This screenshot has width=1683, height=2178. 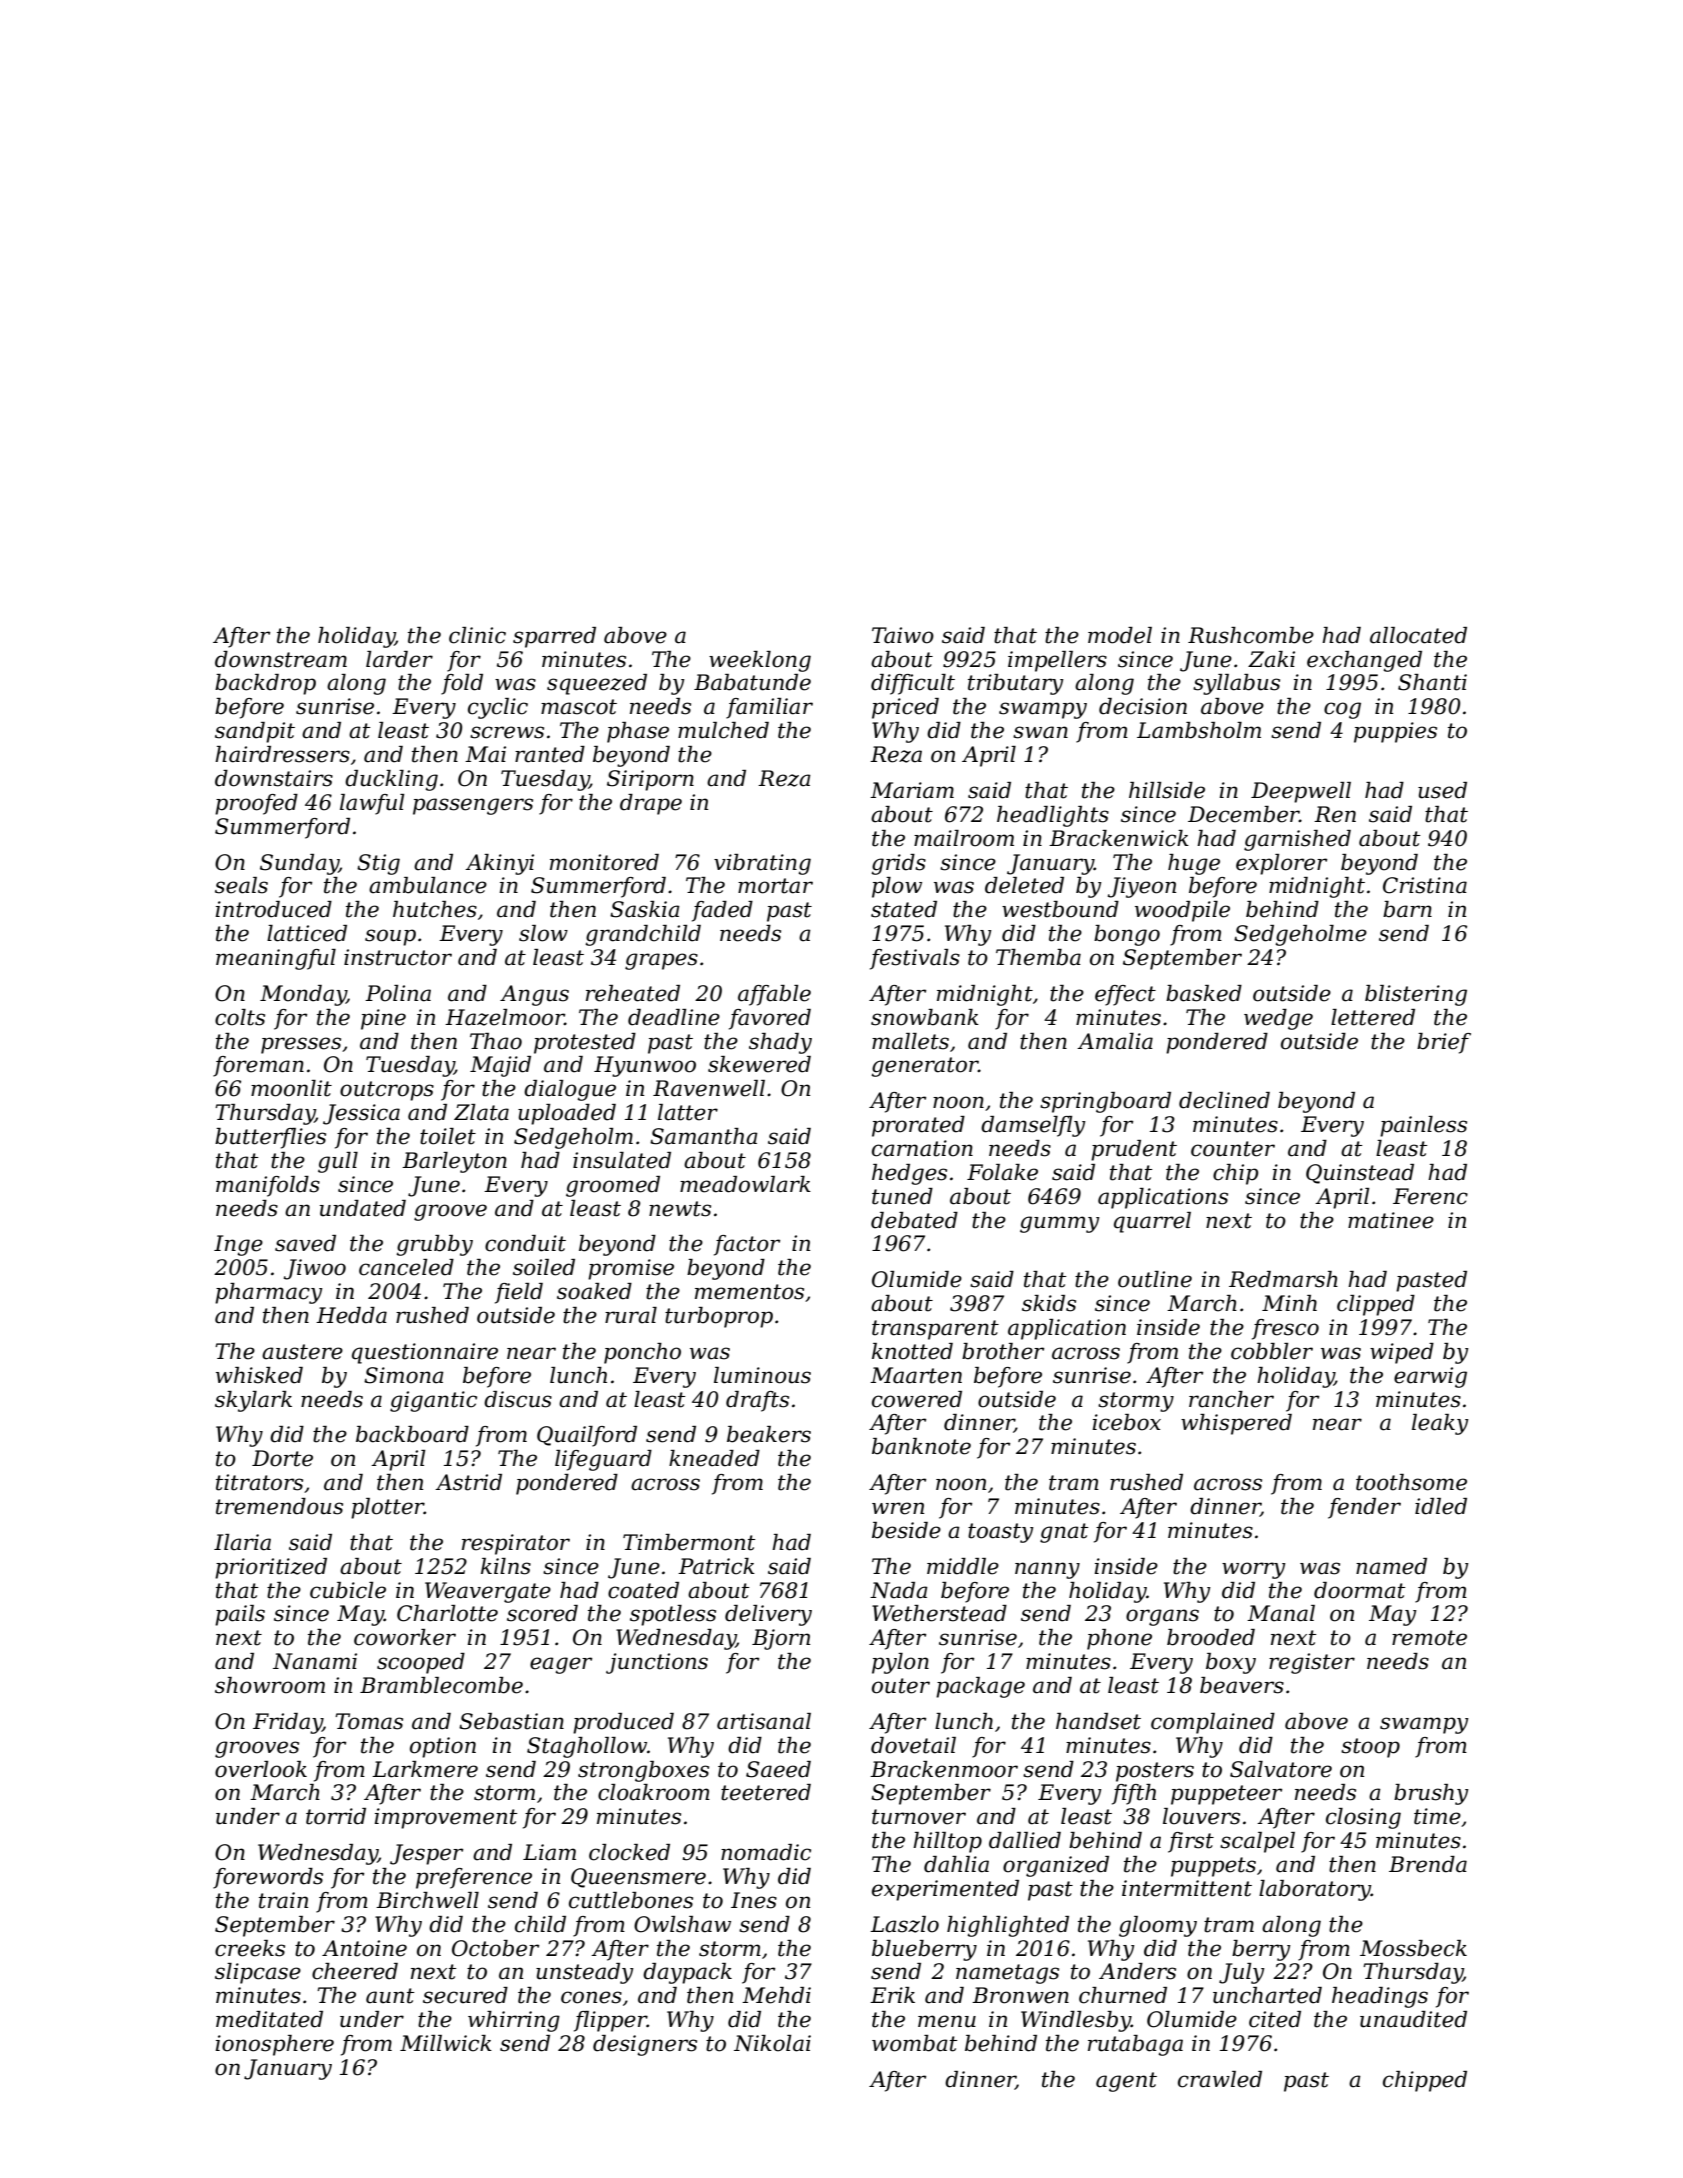 I want to click on Inge, so click(x=238, y=1245).
